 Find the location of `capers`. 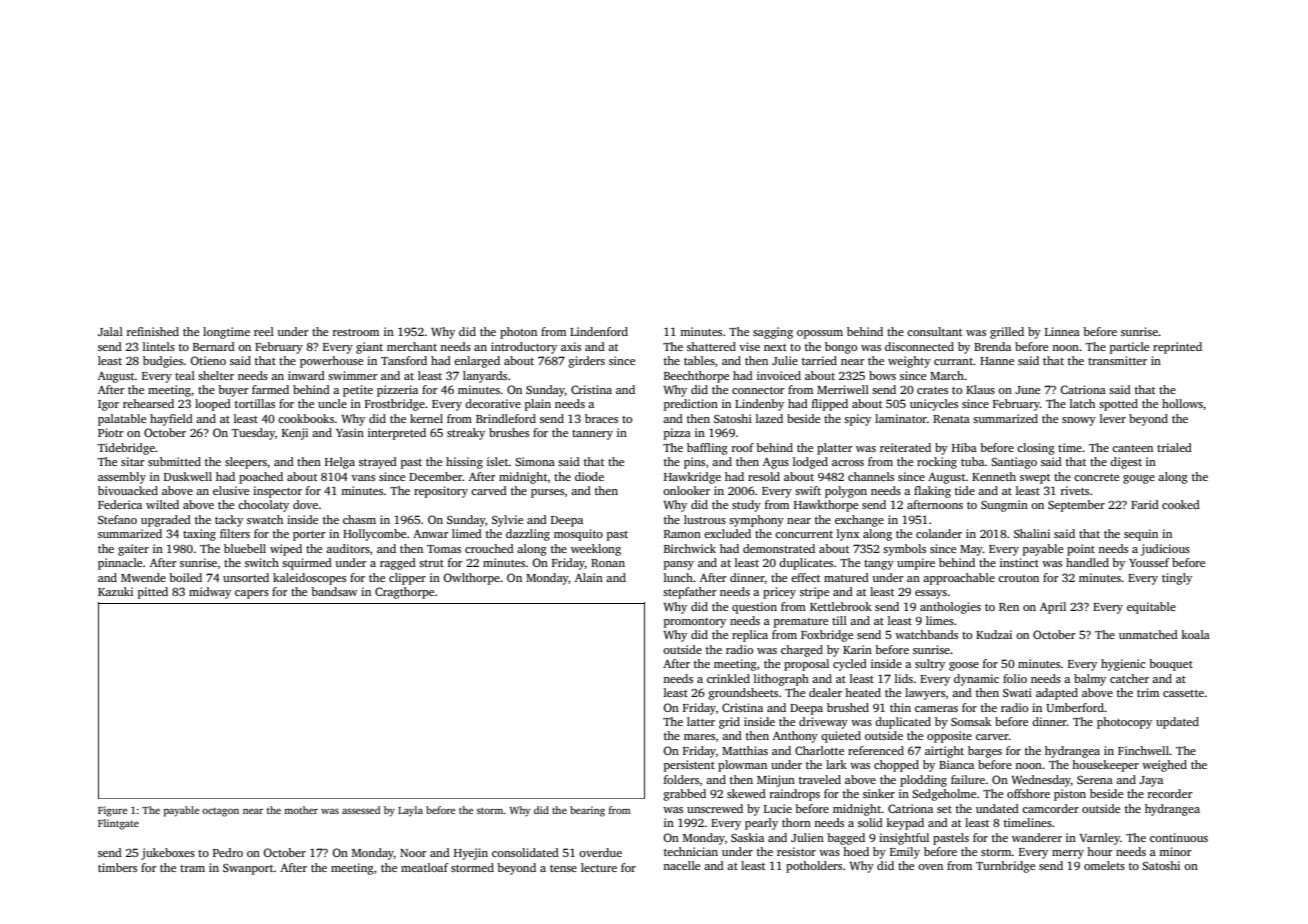

capers is located at coordinates (252, 594).
